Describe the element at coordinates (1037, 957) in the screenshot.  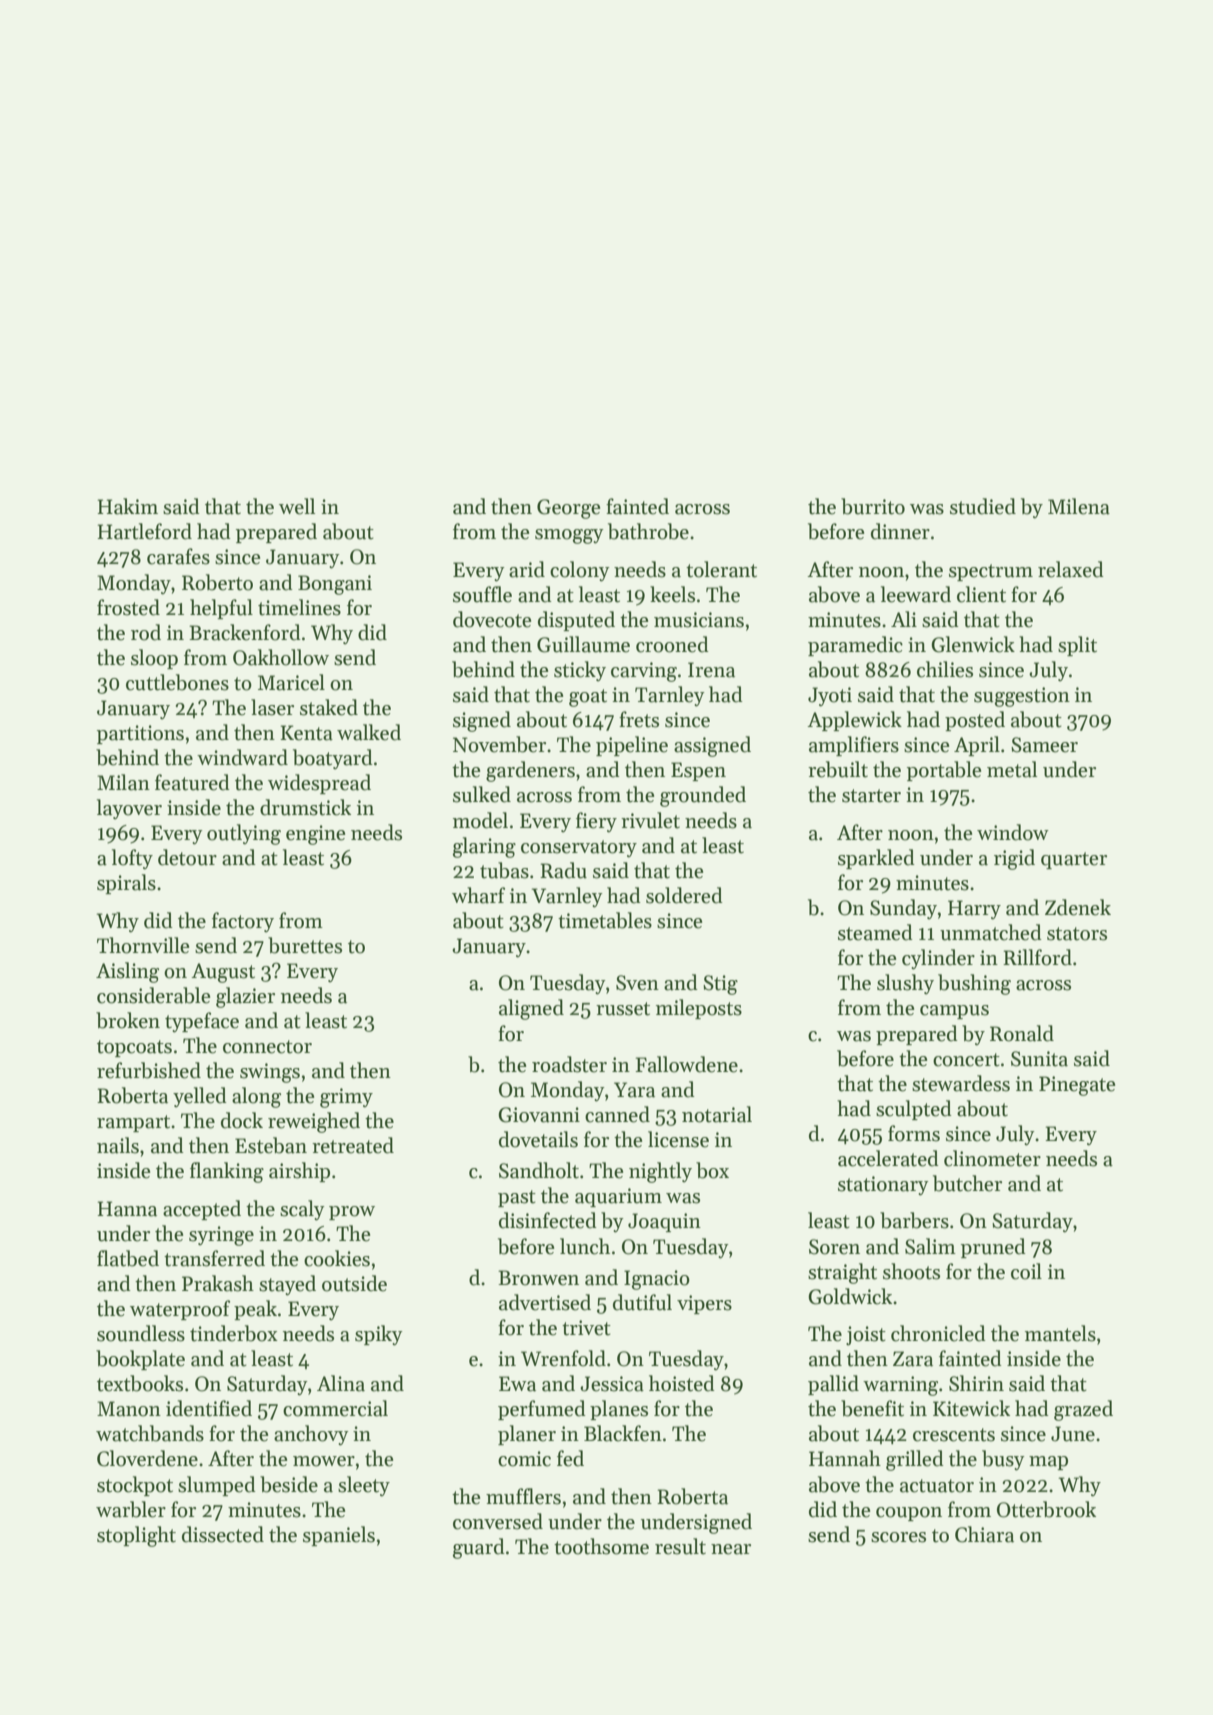
I see `Rillford` at that location.
